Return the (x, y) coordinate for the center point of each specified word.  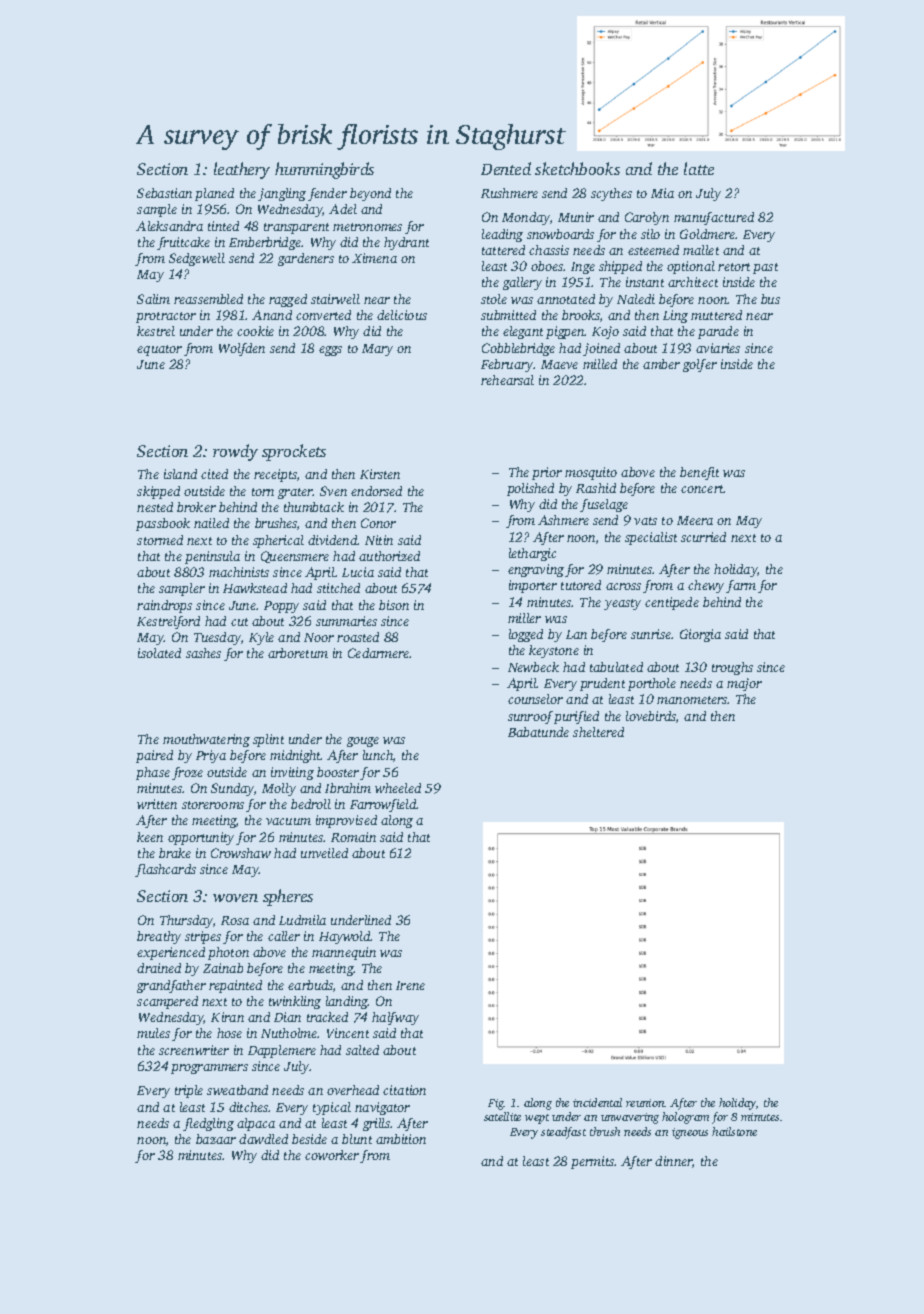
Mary (377, 350)
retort (734, 267)
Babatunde (538, 732)
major (744, 684)
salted (362, 1050)
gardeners (306, 259)
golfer (700, 365)
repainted (235, 986)
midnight (295, 756)
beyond (370, 194)
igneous (690, 1133)
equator (159, 350)
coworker (332, 1155)
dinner (674, 1162)
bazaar (216, 1139)
